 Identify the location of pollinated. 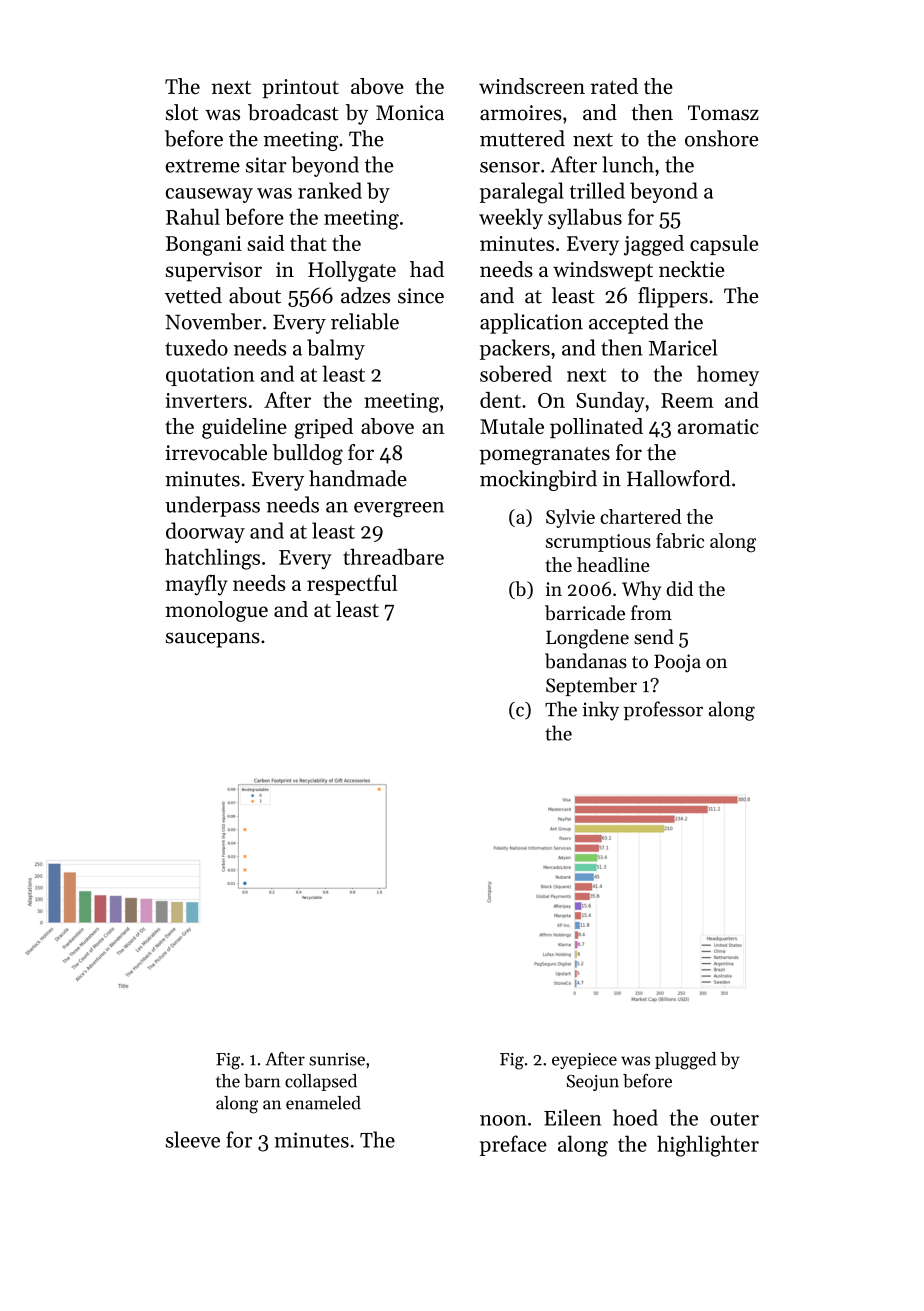
(596, 428).
